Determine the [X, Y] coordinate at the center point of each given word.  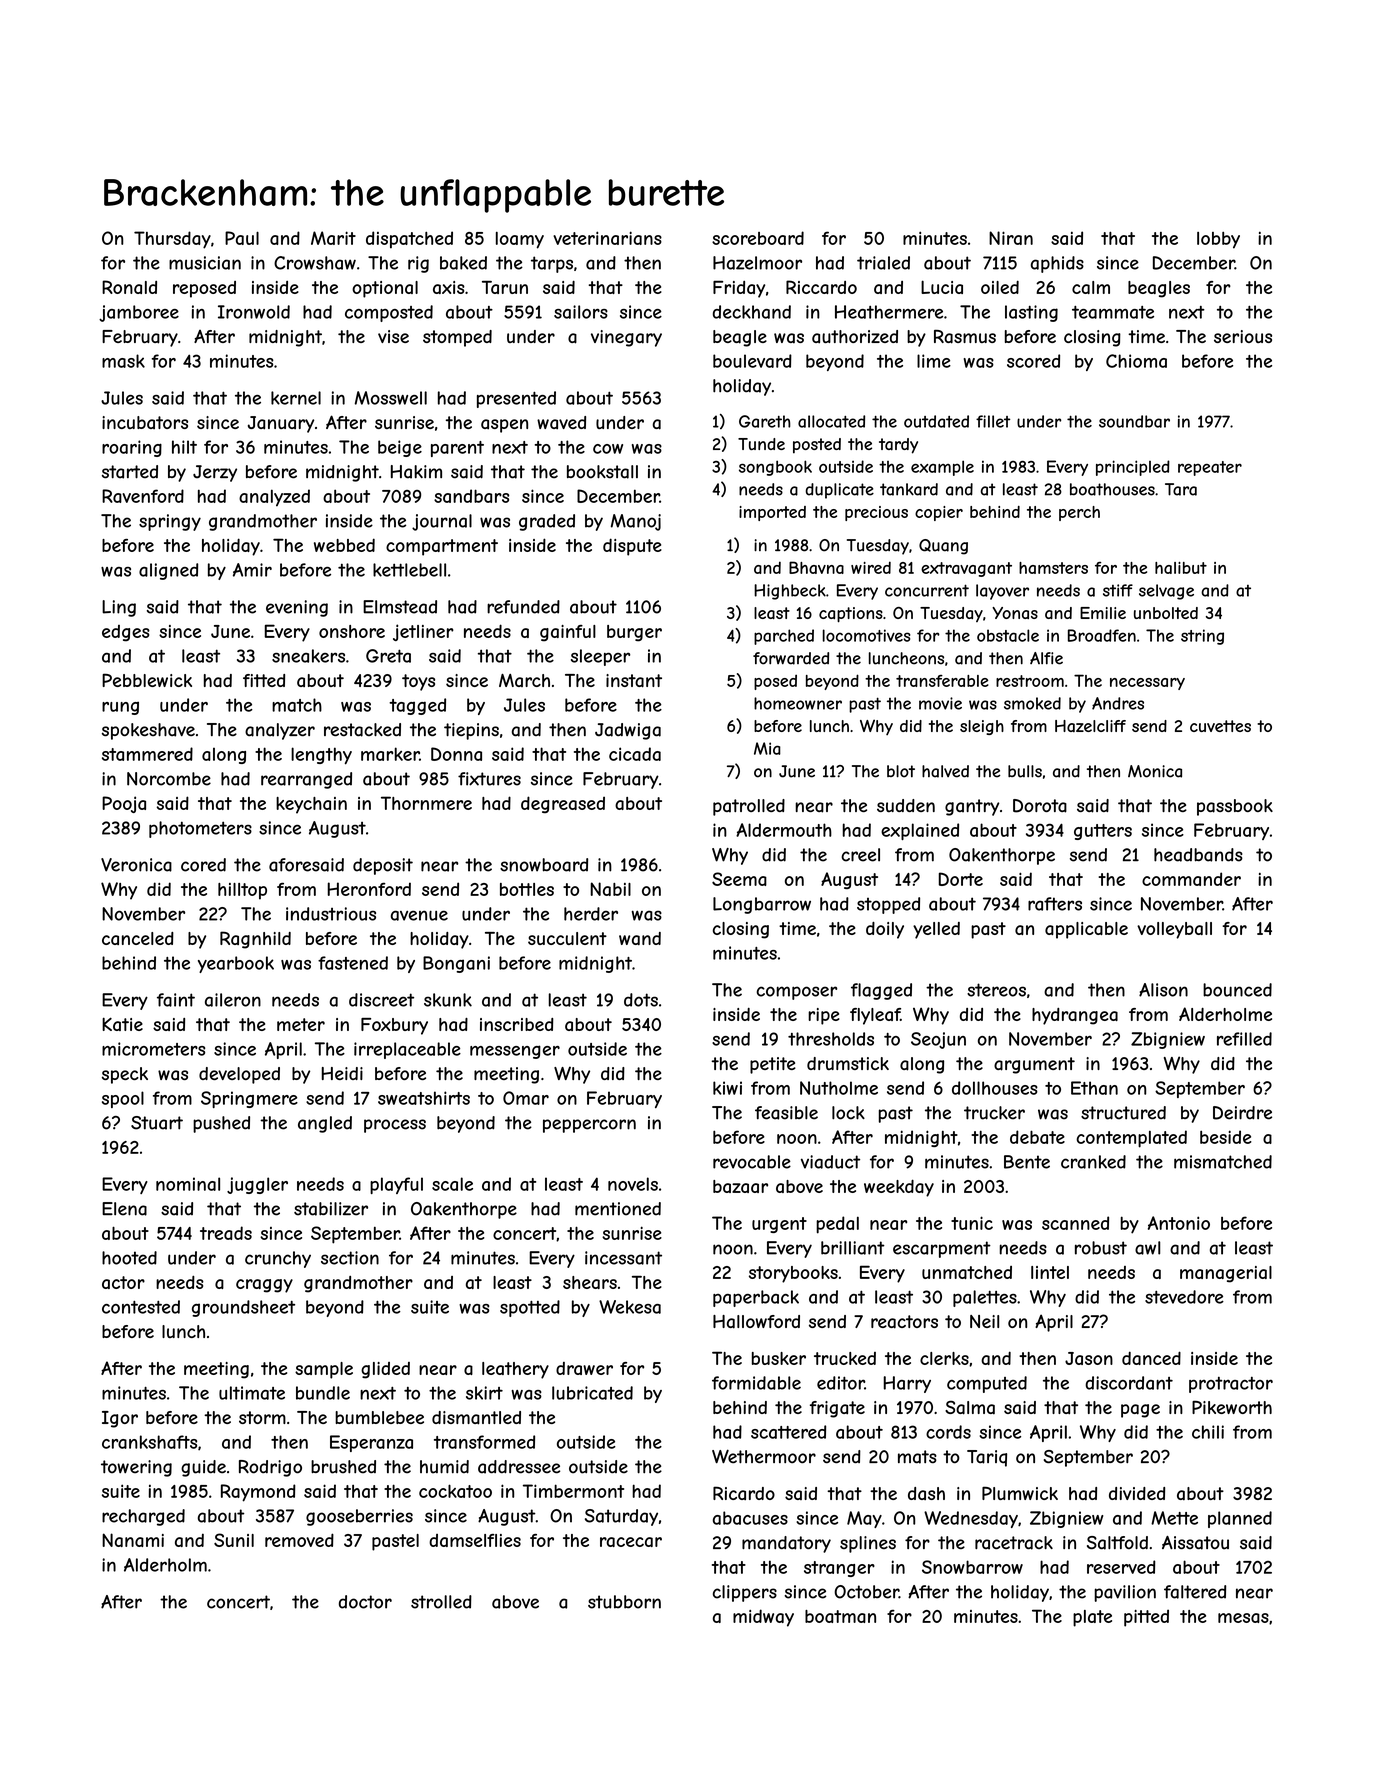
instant [634, 681]
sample [324, 1370]
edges [126, 633]
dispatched [409, 240]
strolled [441, 1602]
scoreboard [758, 238]
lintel [1050, 1272]
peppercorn [589, 1126]
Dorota [1040, 806]
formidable [756, 1383]
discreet [381, 1000]
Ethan [1094, 1088]
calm [1091, 287]
